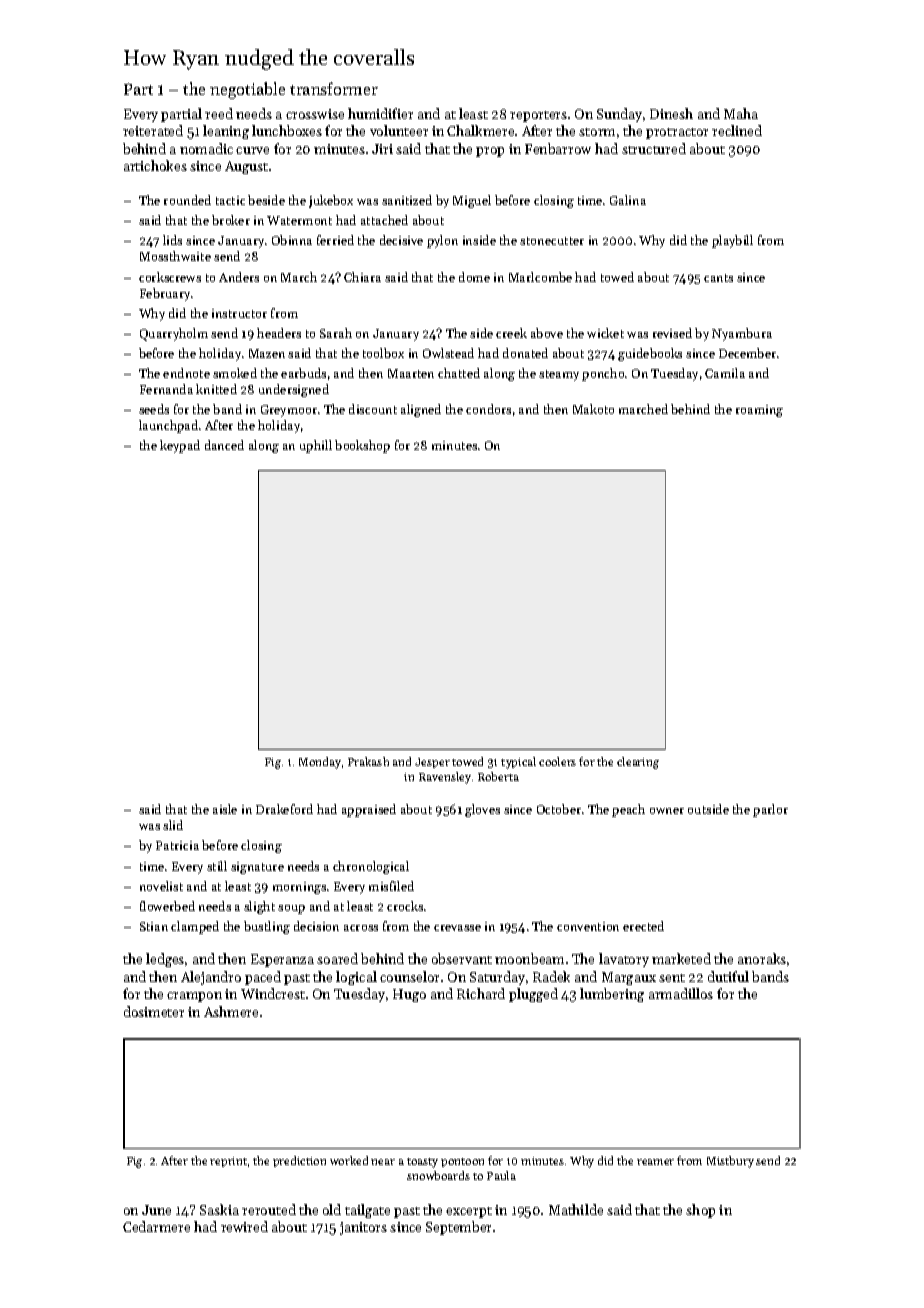 This screenshot has width=924, height=1308. What do you see at coordinates (677, 133) in the screenshot?
I see `protractor` at bounding box center [677, 133].
